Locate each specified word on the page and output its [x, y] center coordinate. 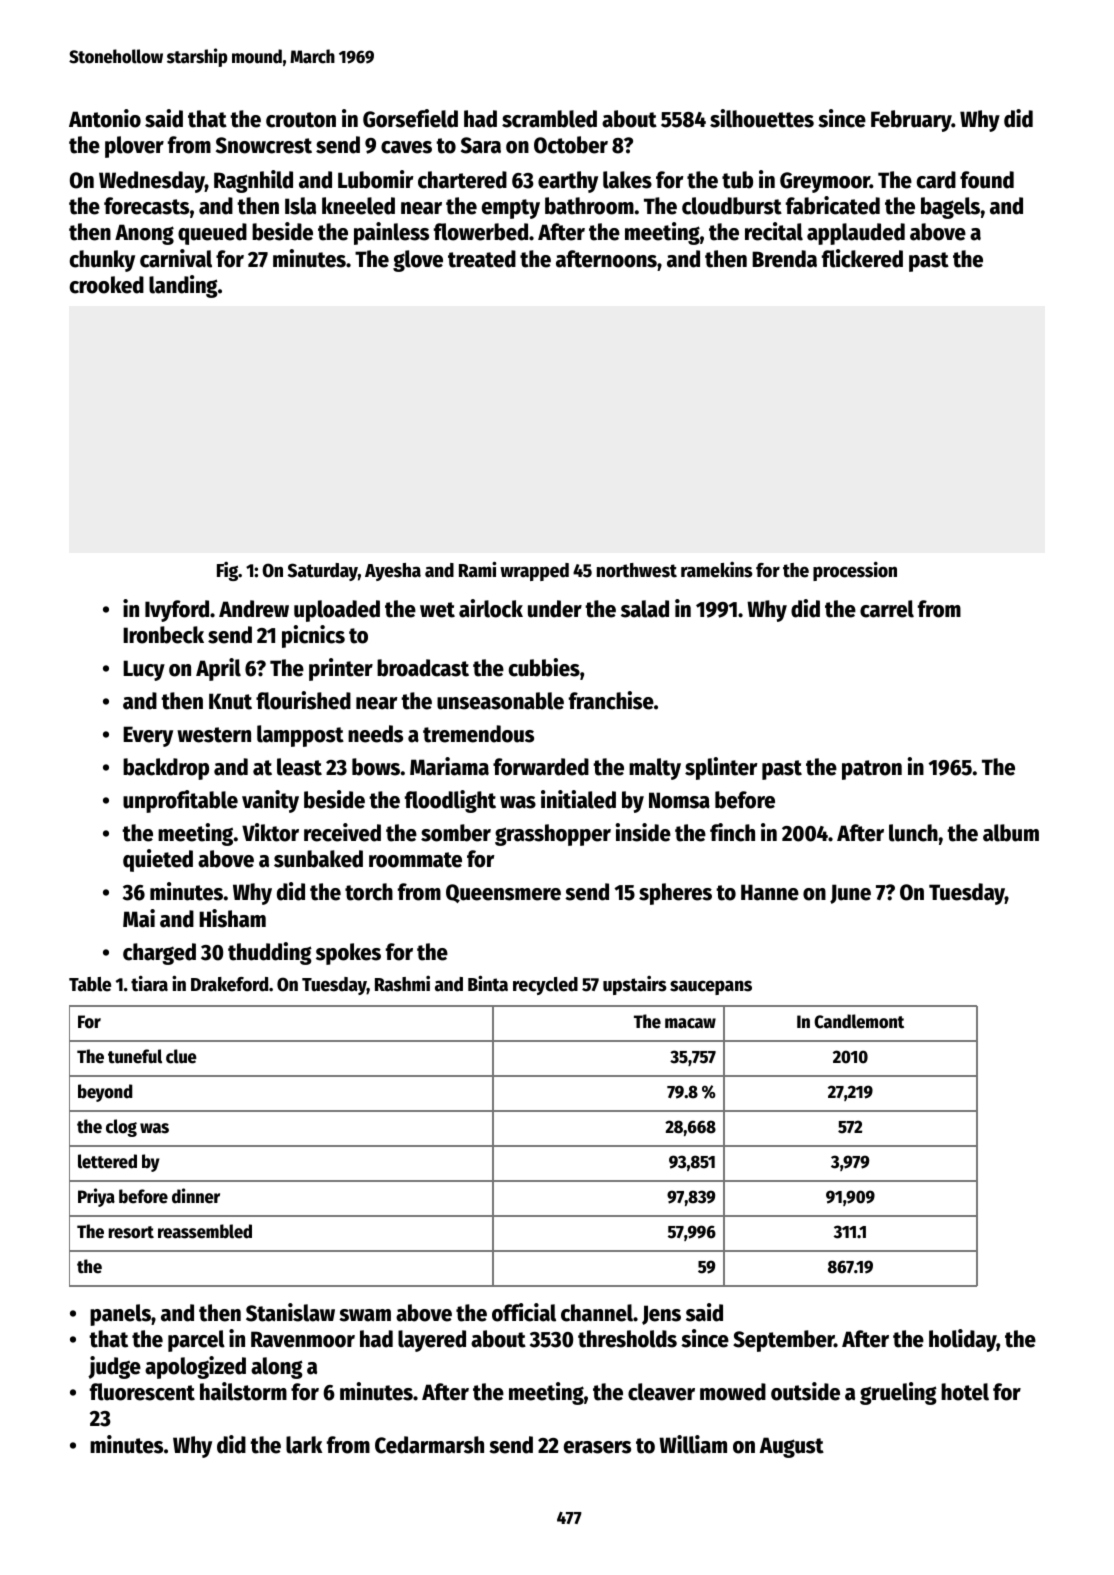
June [850, 894]
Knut [230, 701]
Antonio [105, 118]
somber [456, 833]
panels [120, 1315]
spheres [675, 894]
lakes [627, 180]
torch [369, 892]
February [911, 121]
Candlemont [859, 1021]
